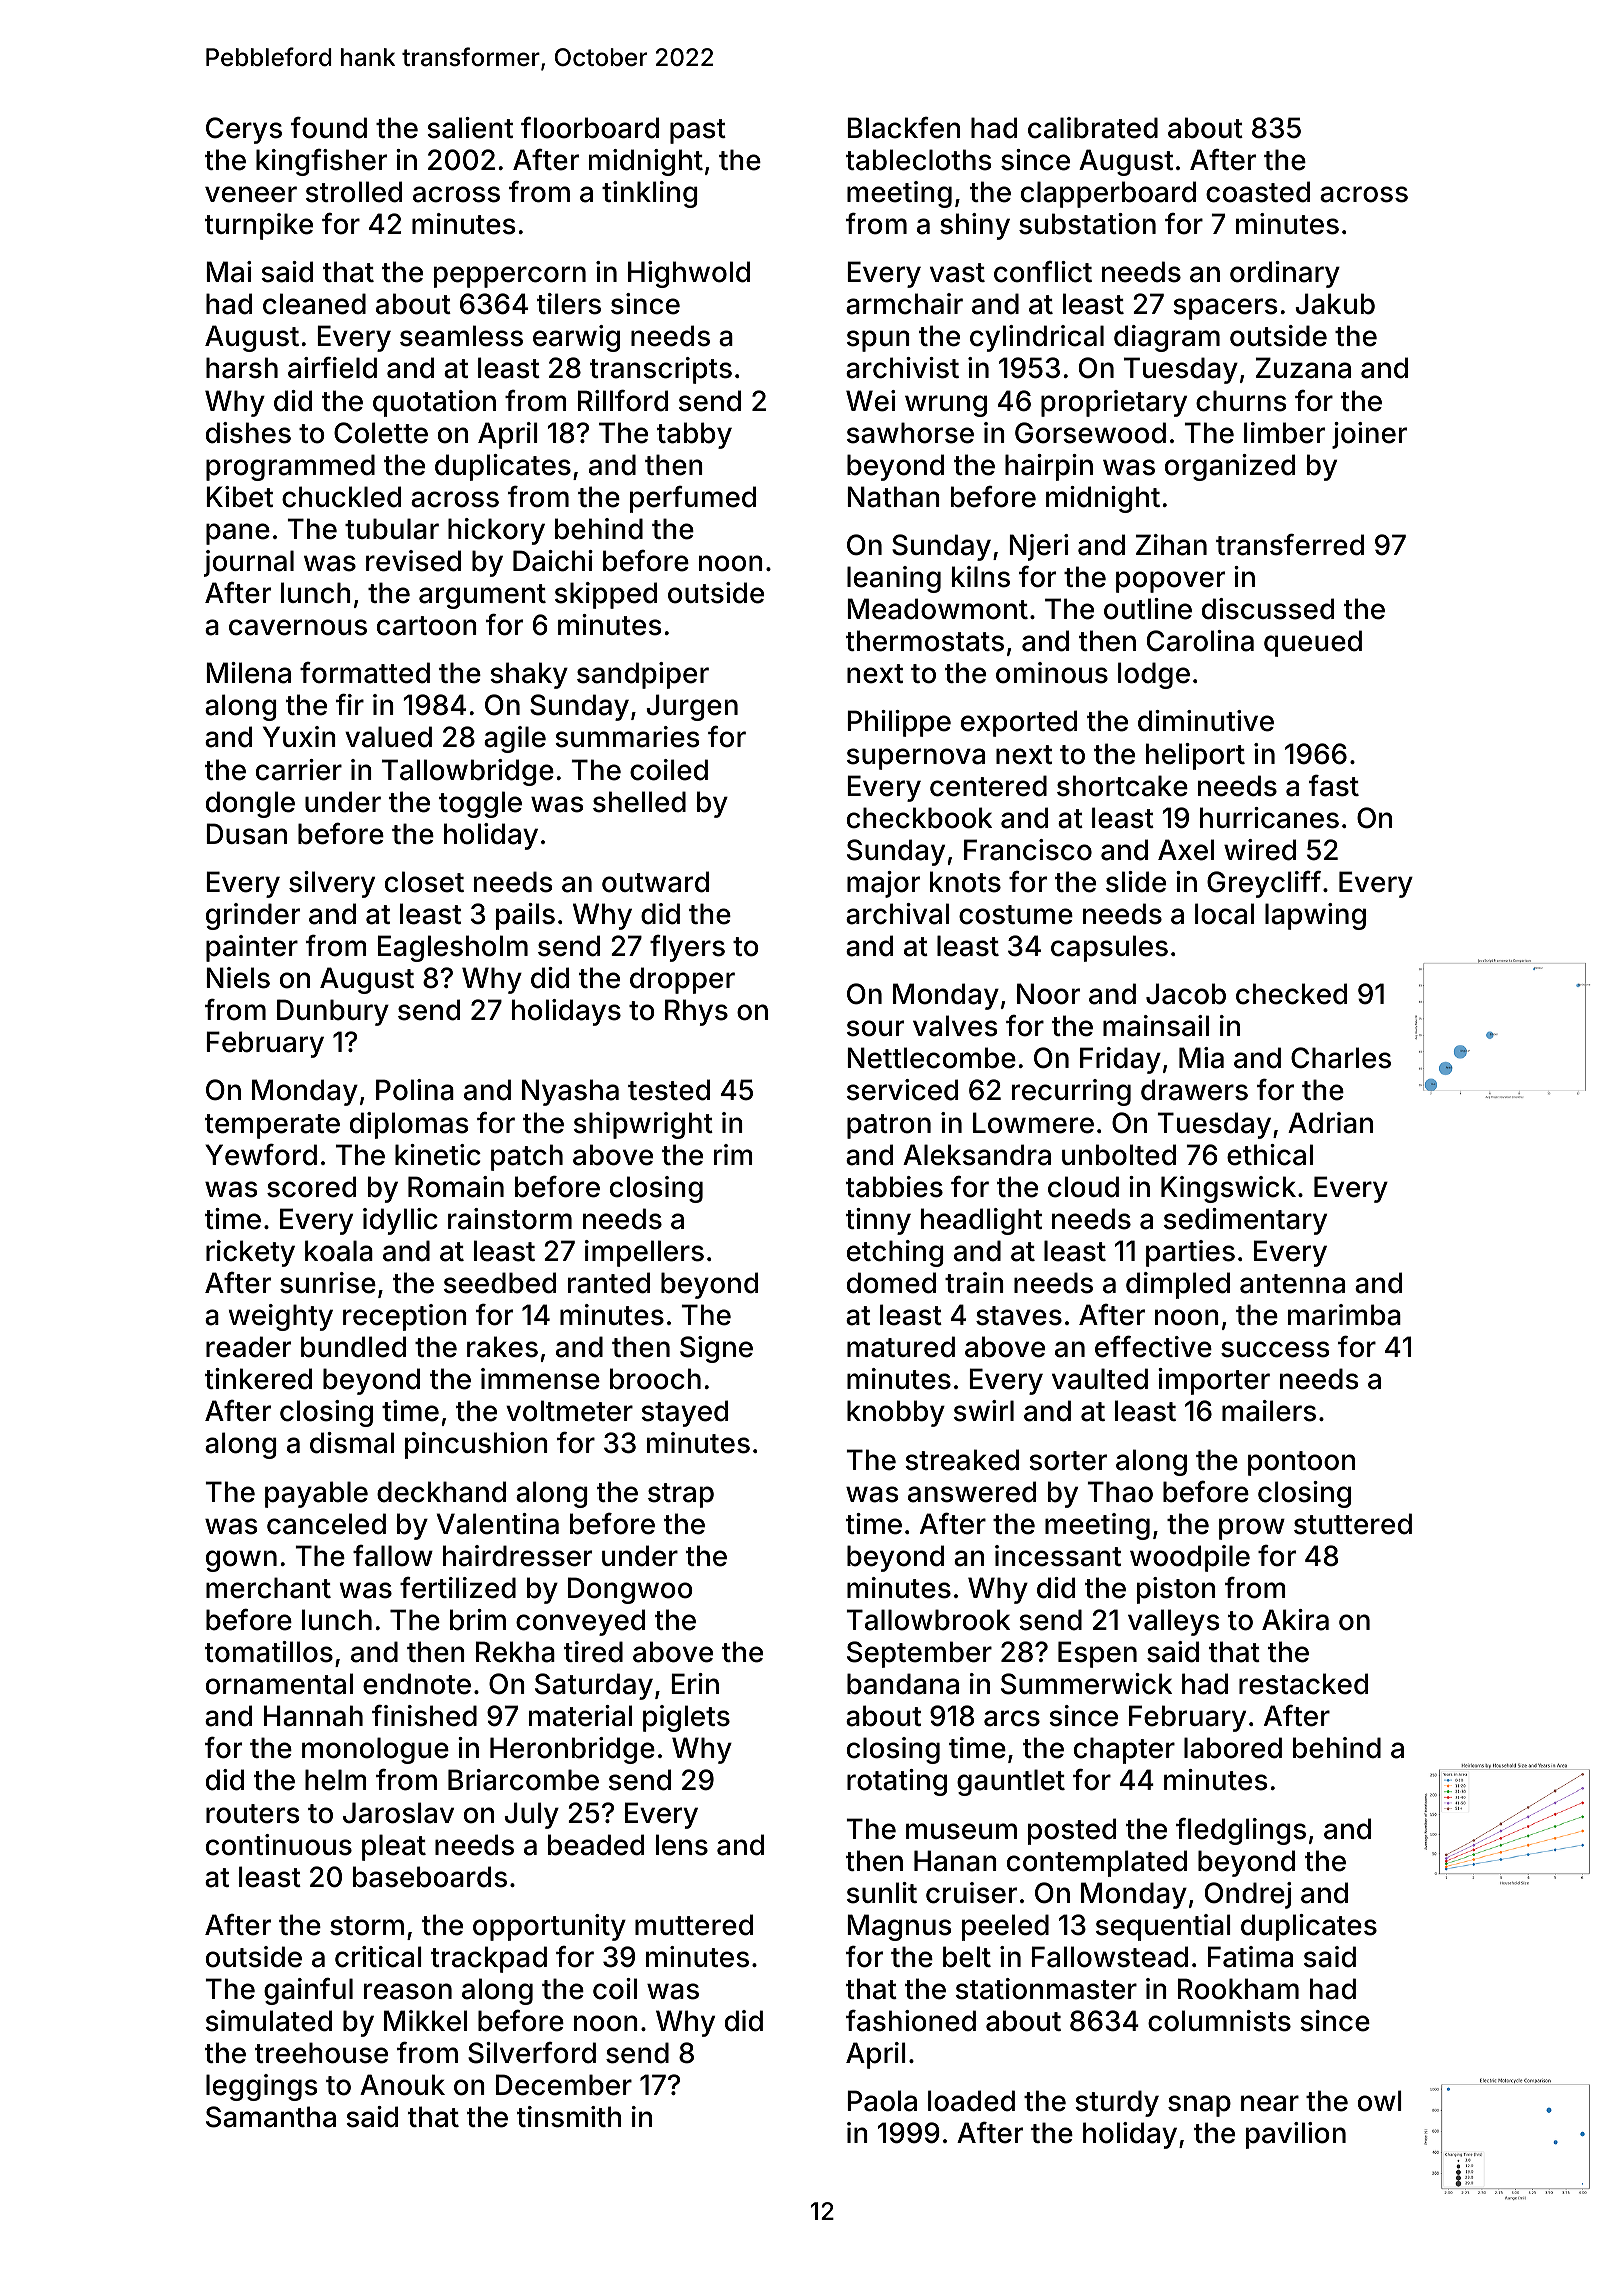  Describe the element at coordinates (1334, 786) in the screenshot. I see `fast` at that location.
